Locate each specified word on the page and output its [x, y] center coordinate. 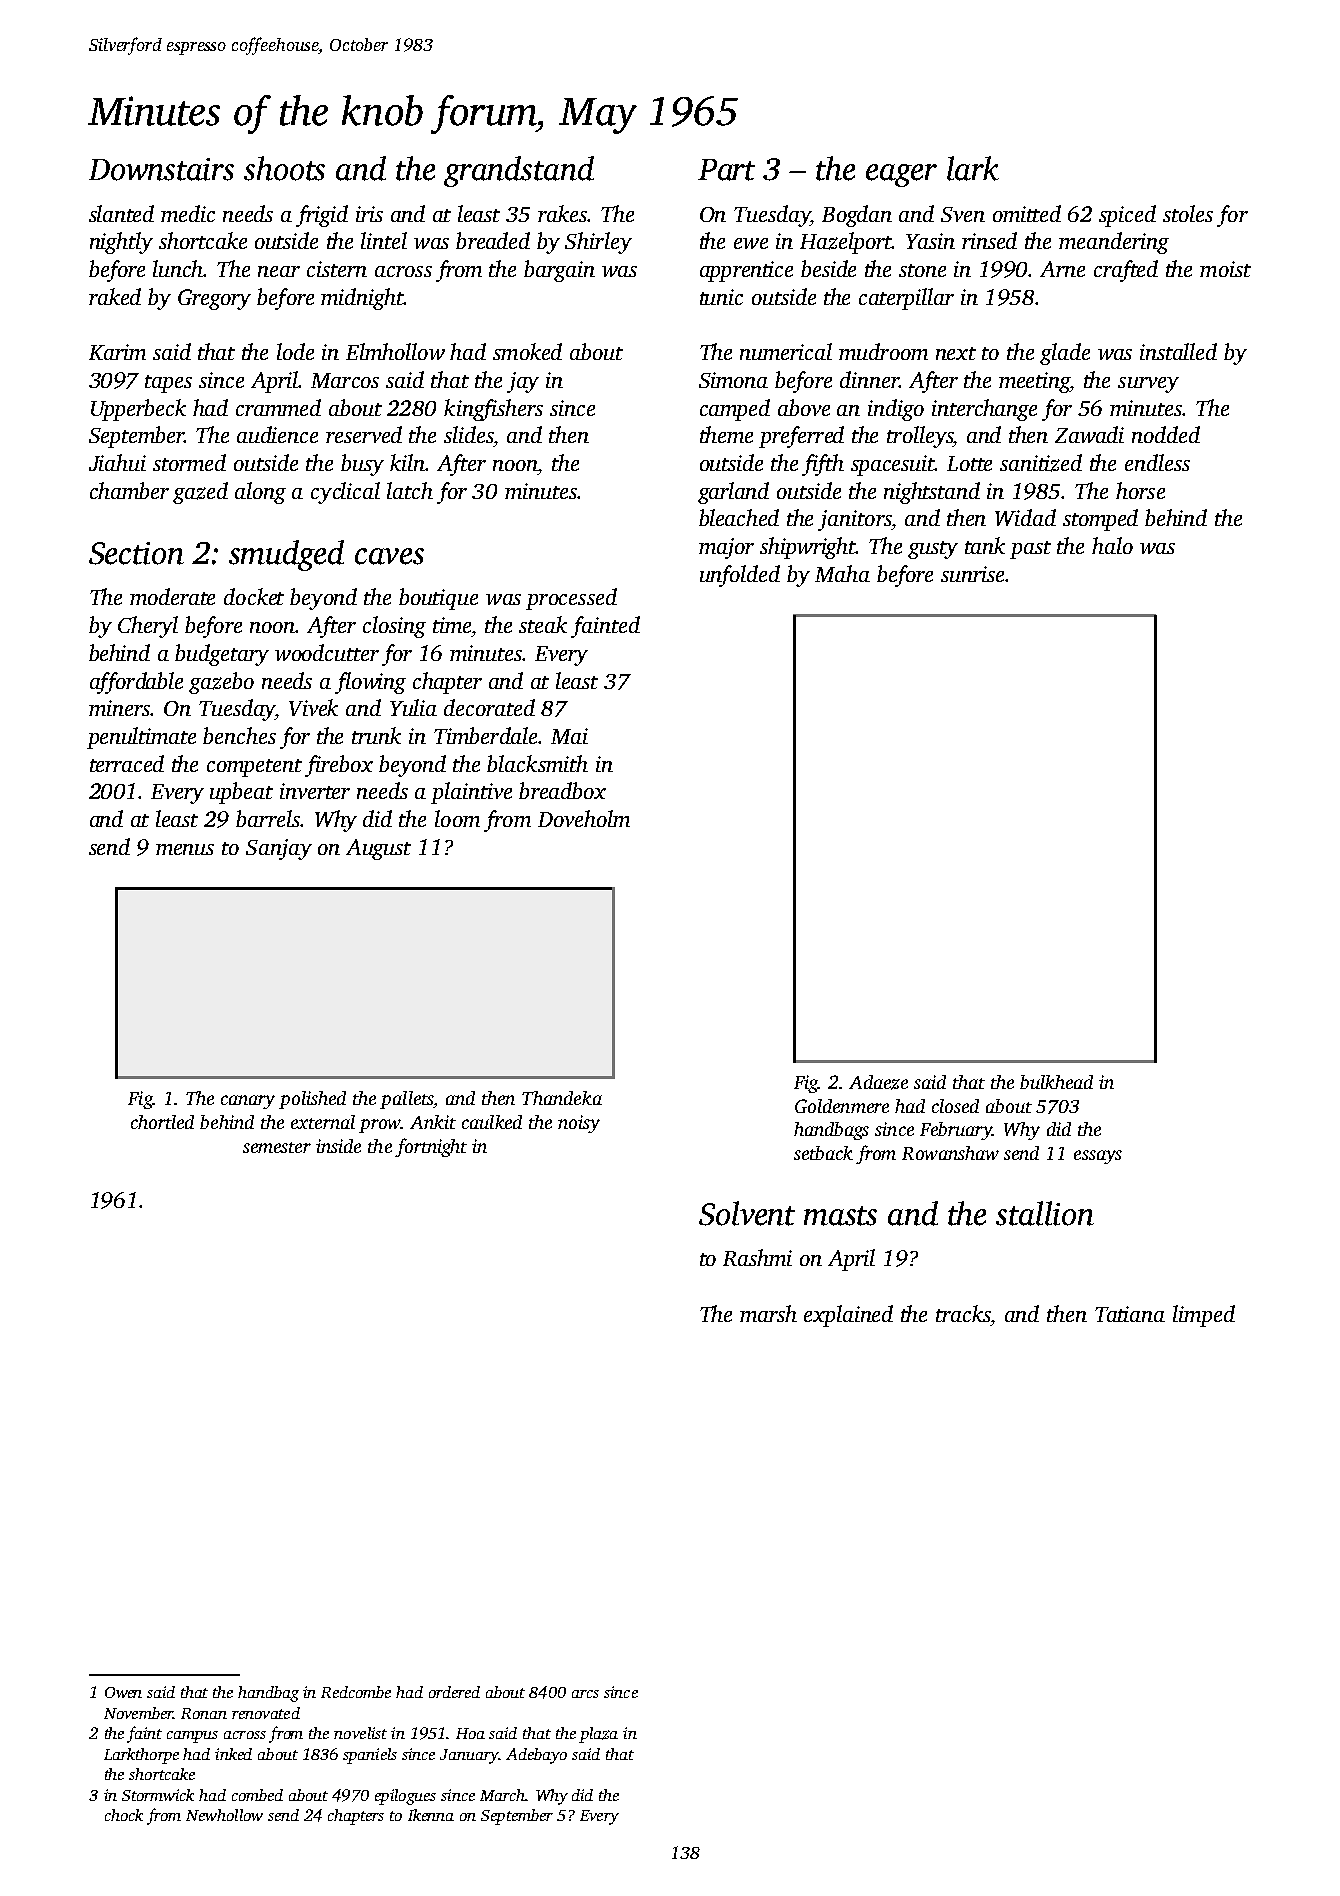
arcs [585, 1694]
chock [124, 1815]
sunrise [972, 574]
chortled [162, 1122]
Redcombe [356, 1692]
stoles [1188, 213]
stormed [189, 462]
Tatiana [1130, 1314]
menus [185, 849]
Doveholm [584, 818]
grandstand [519, 171]
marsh [768, 1313]
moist [1225, 269]
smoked [527, 351]
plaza [598, 1735]
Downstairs [161, 169]
